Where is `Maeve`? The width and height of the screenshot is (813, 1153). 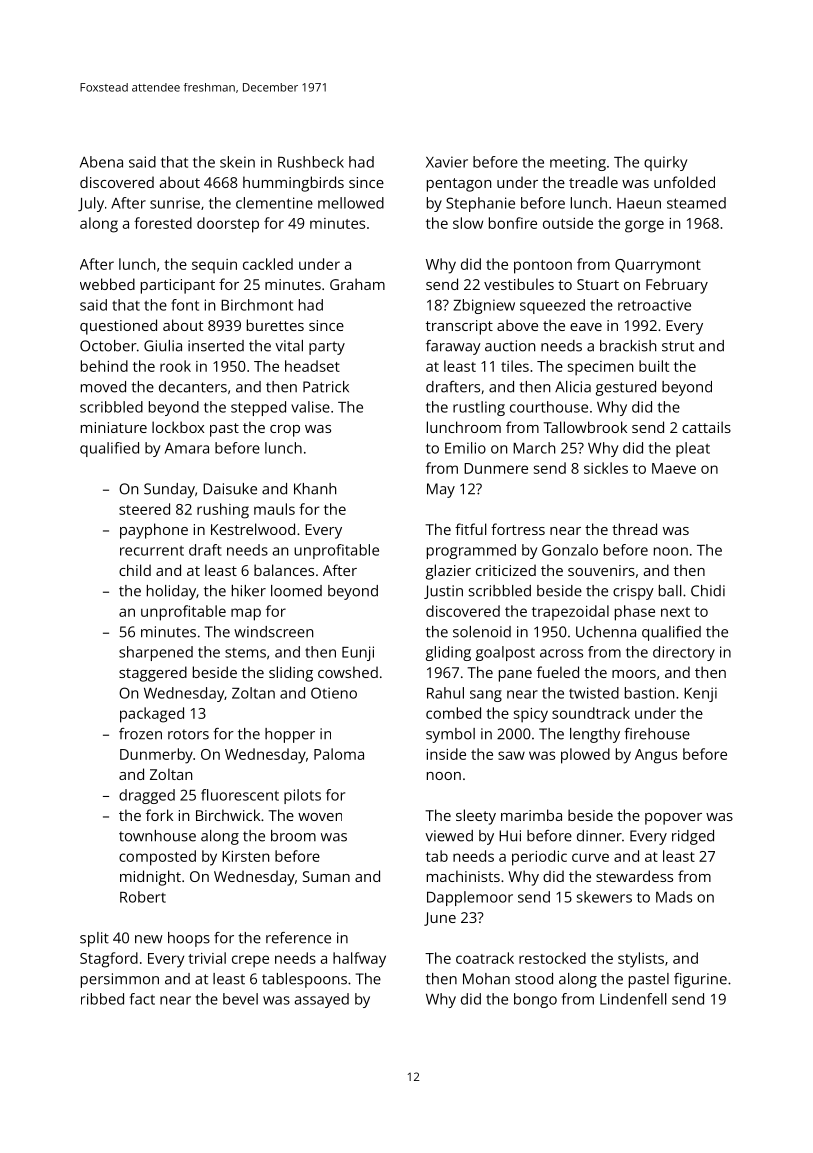 Maeve is located at coordinates (674, 468).
